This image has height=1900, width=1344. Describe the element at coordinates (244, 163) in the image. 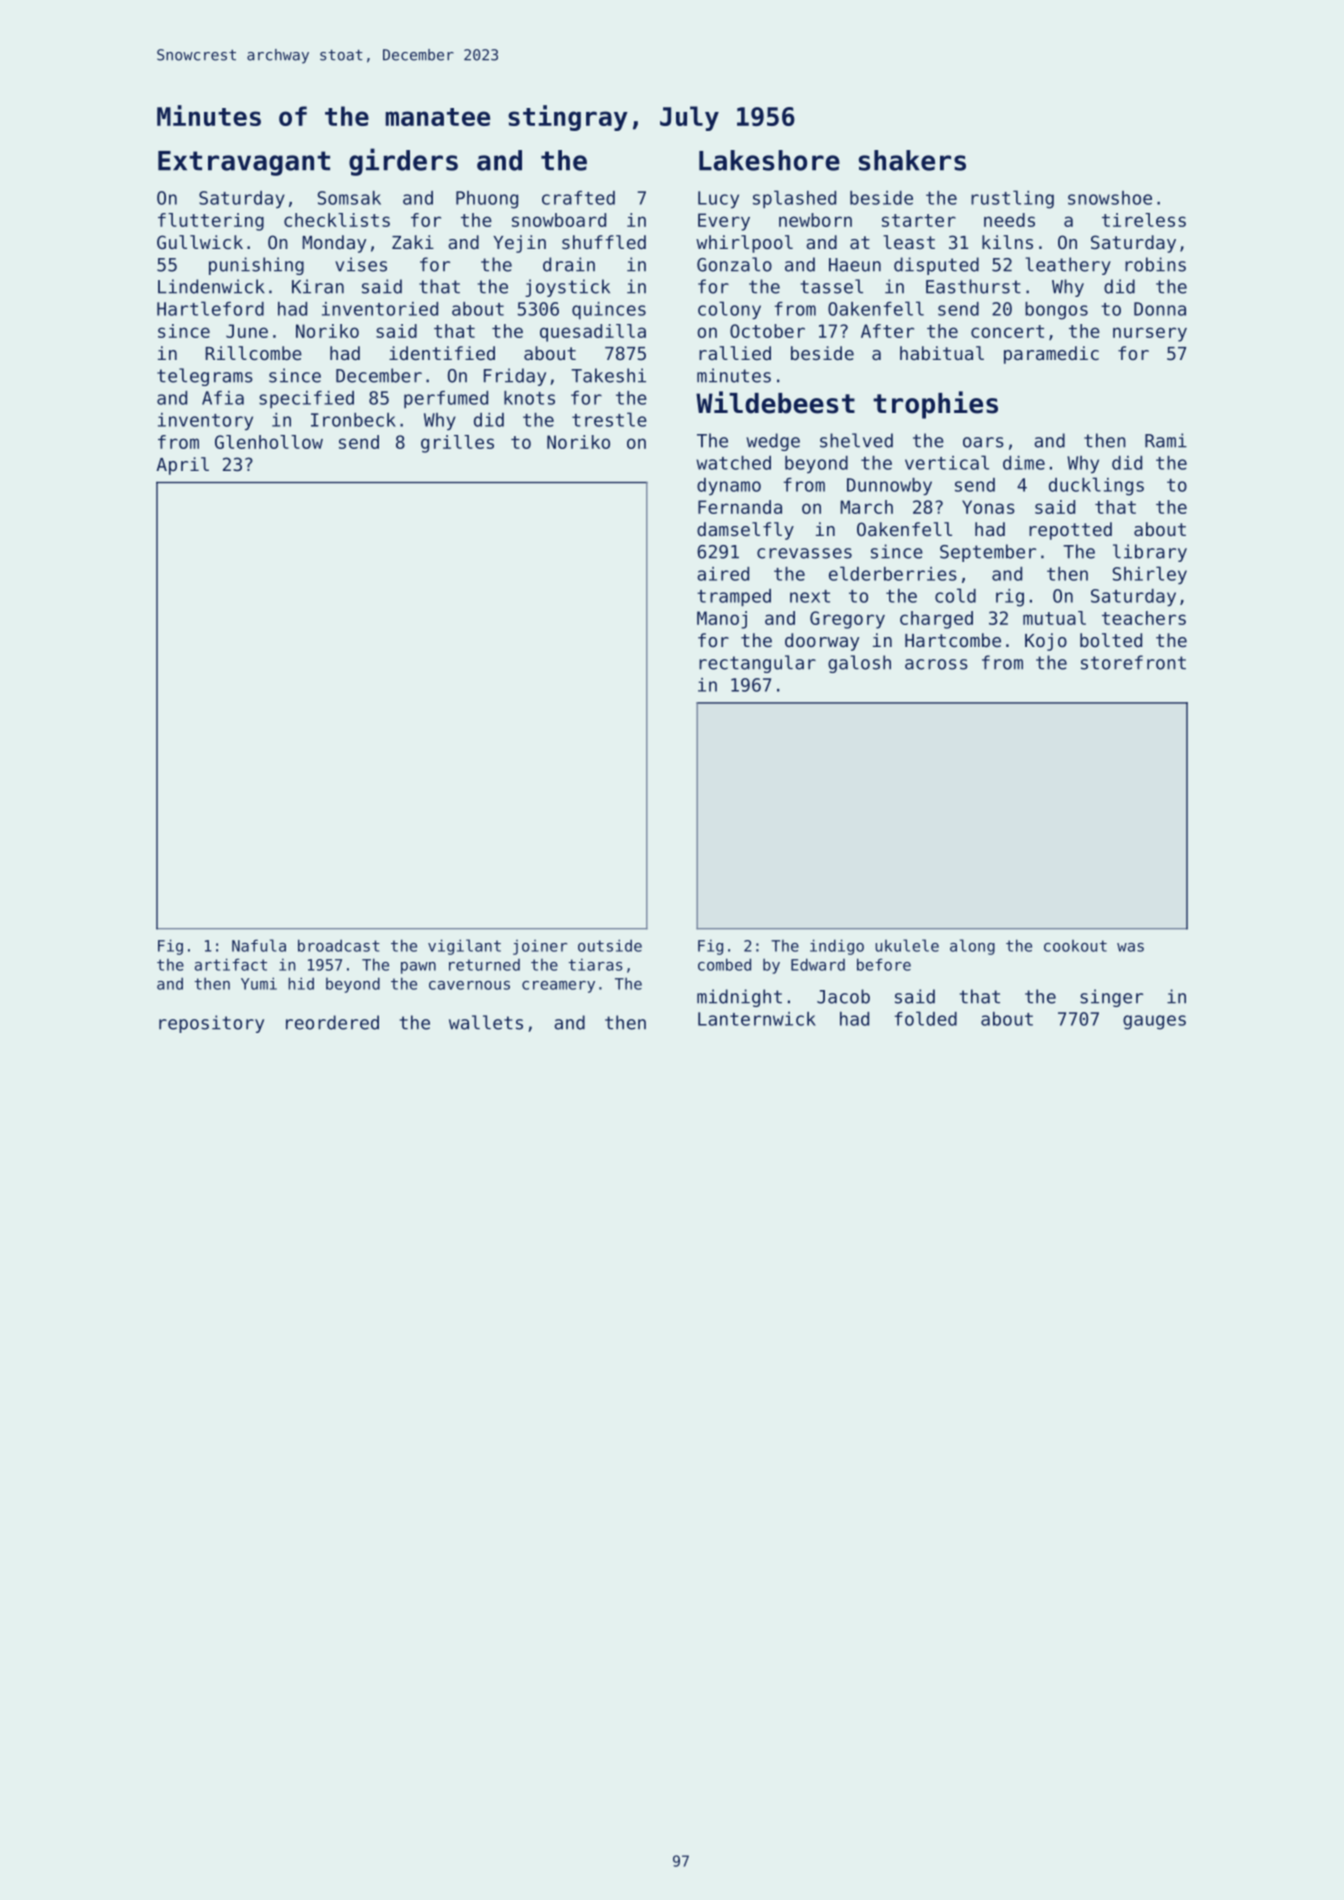

I see `Extravagant` at that location.
